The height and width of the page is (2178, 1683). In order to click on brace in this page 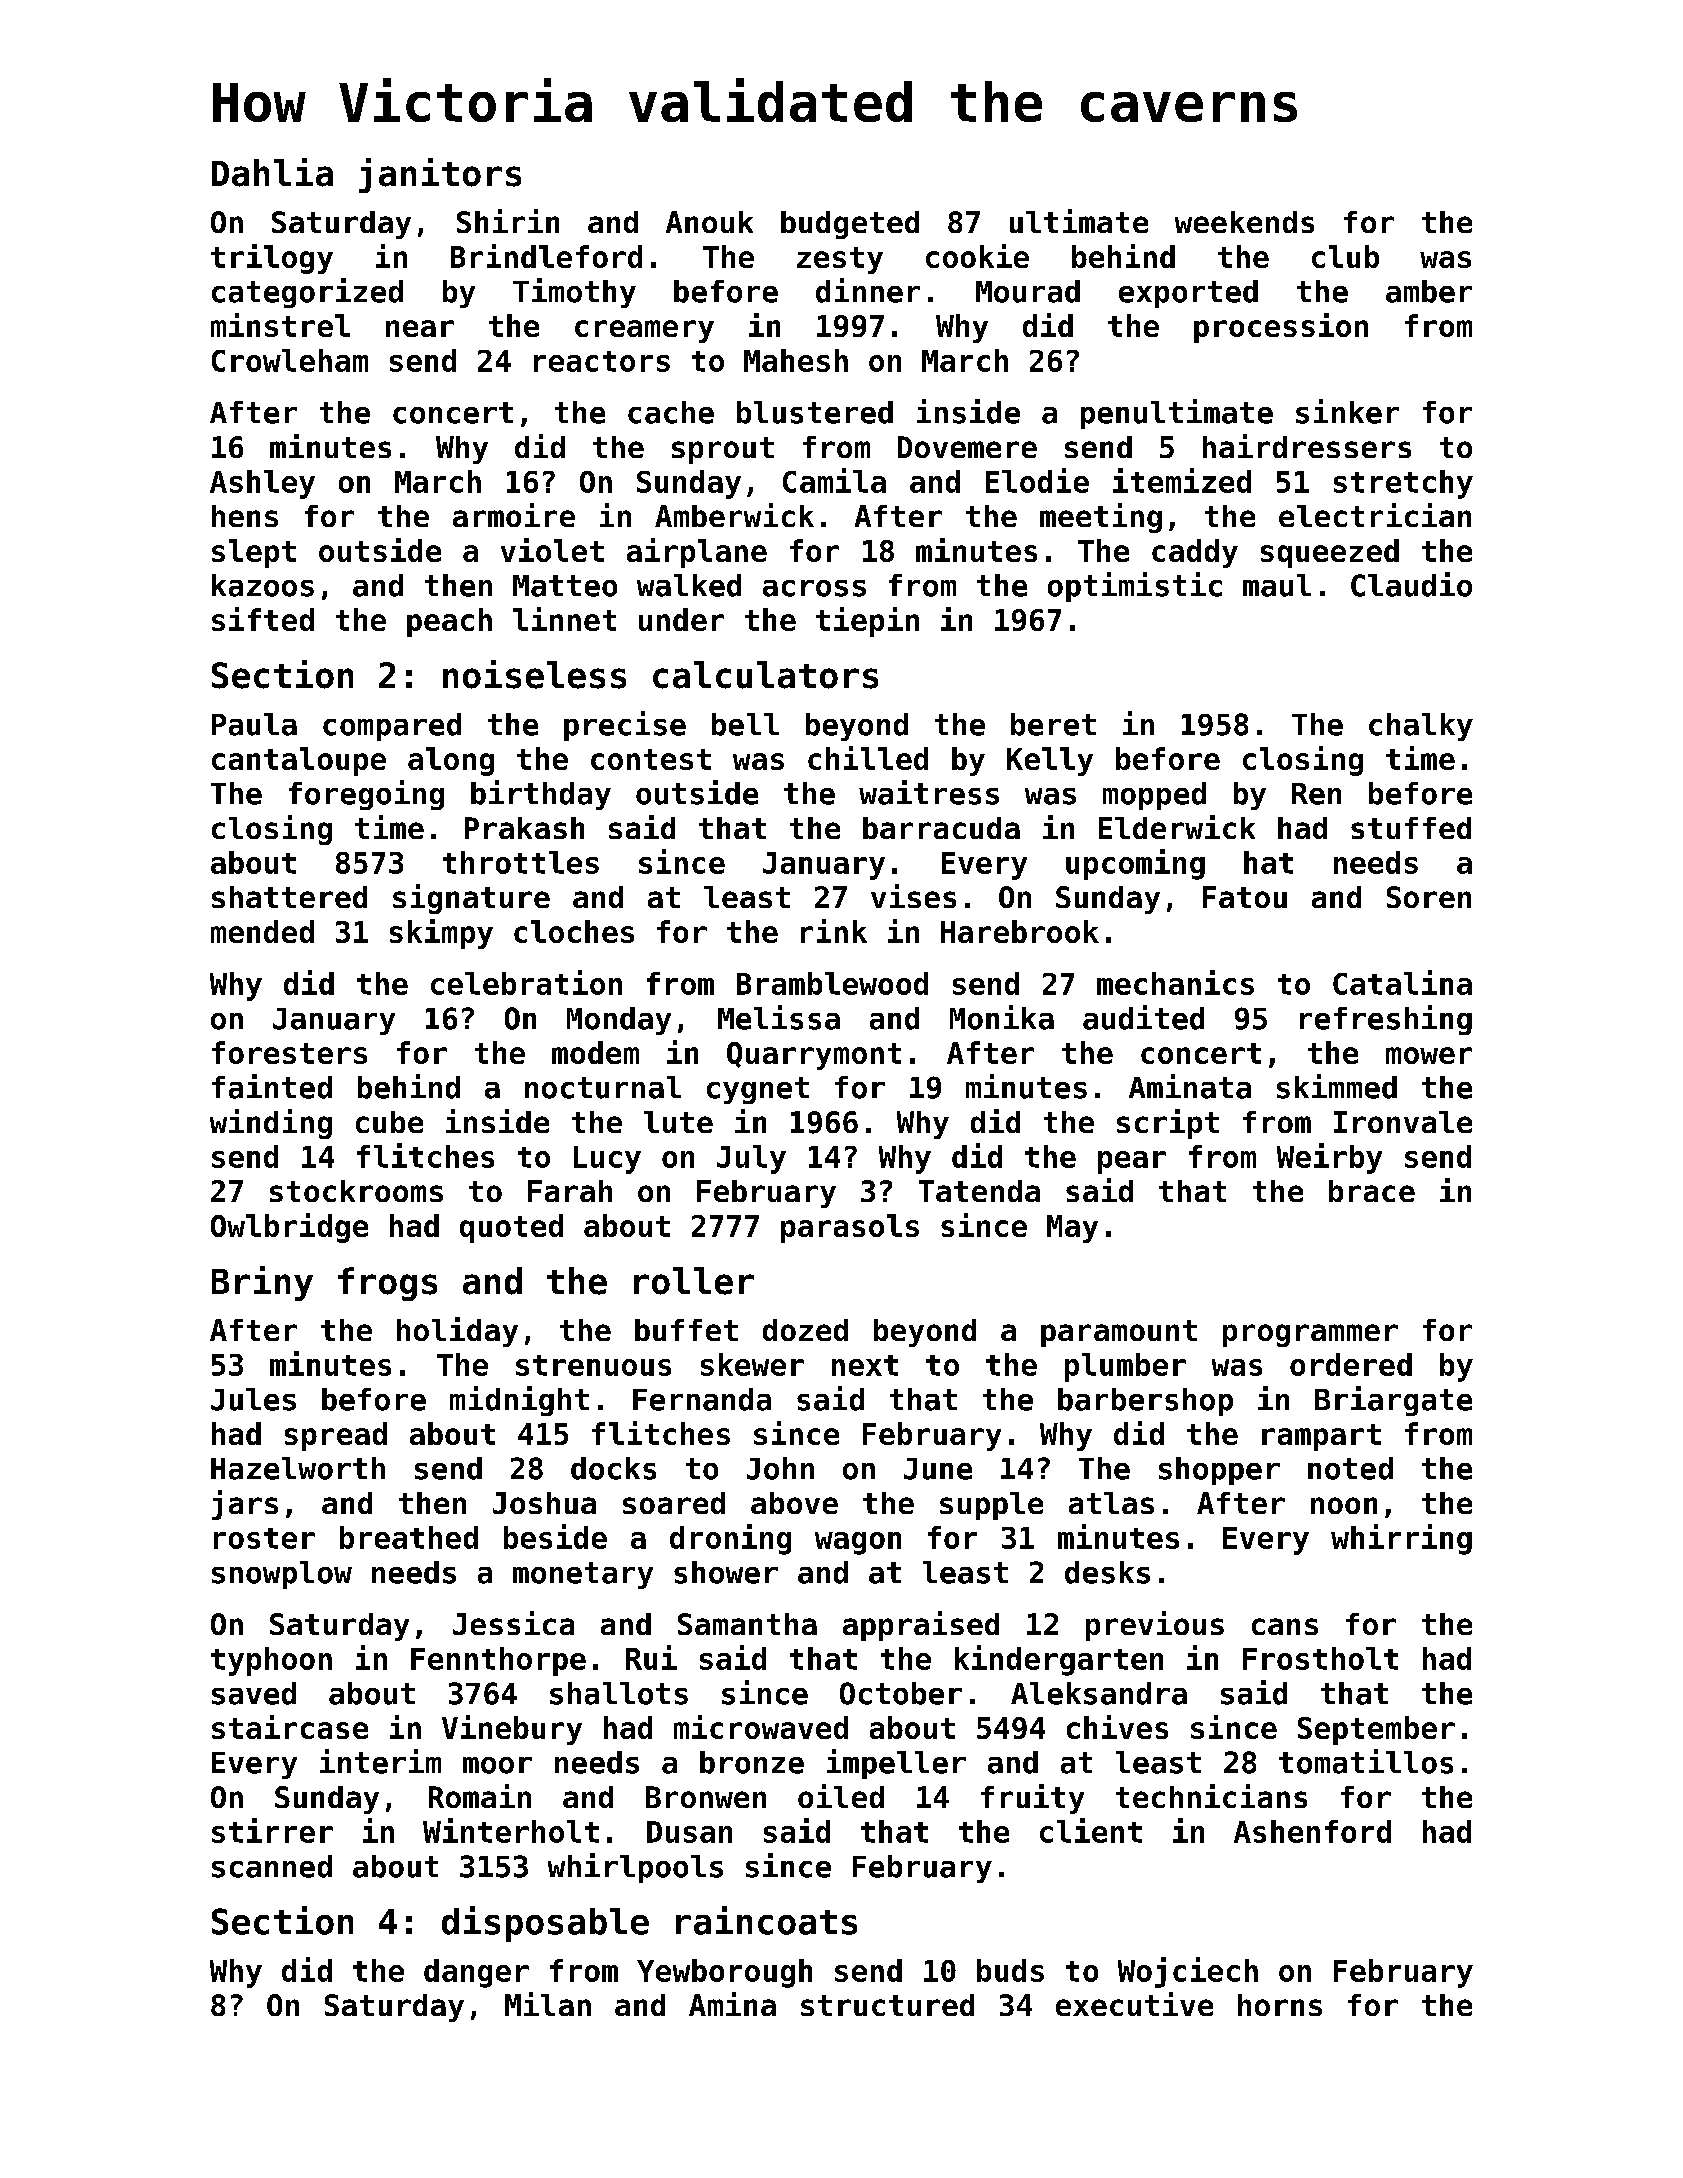, I will do `click(1372, 1191)`.
